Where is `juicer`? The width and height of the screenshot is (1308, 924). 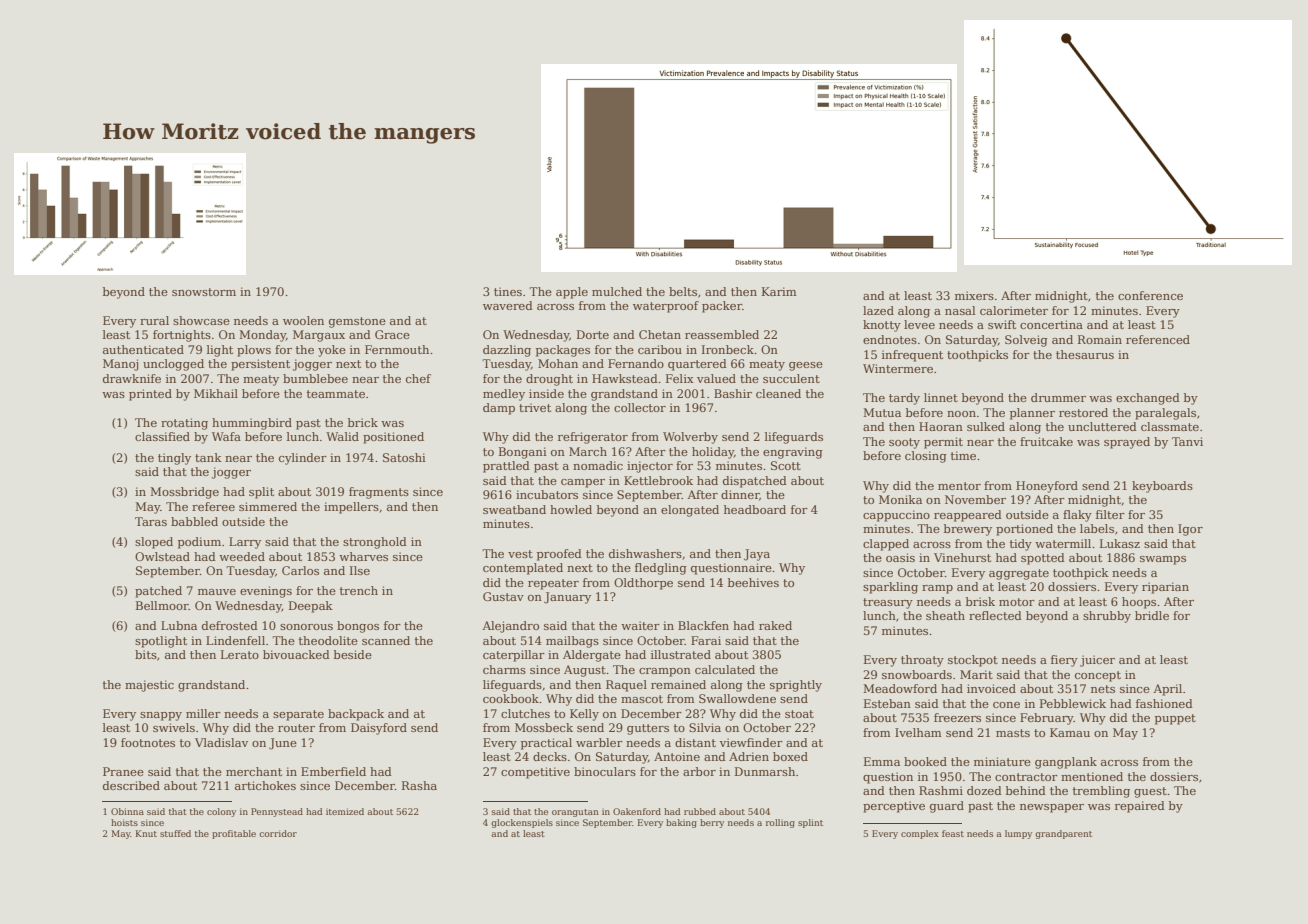
juicer is located at coordinates (1097, 661).
